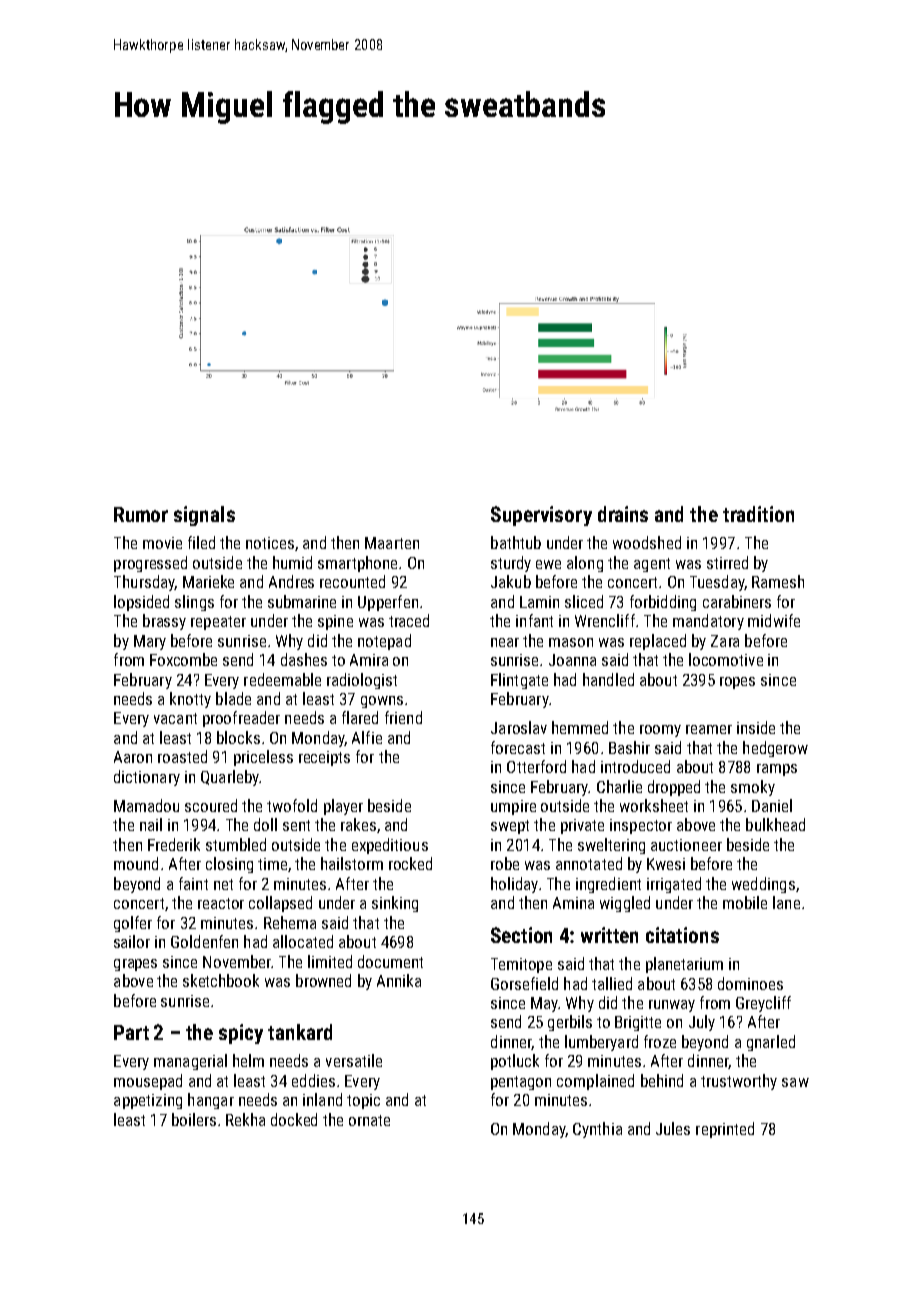  I want to click on radiologist, so click(362, 681).
